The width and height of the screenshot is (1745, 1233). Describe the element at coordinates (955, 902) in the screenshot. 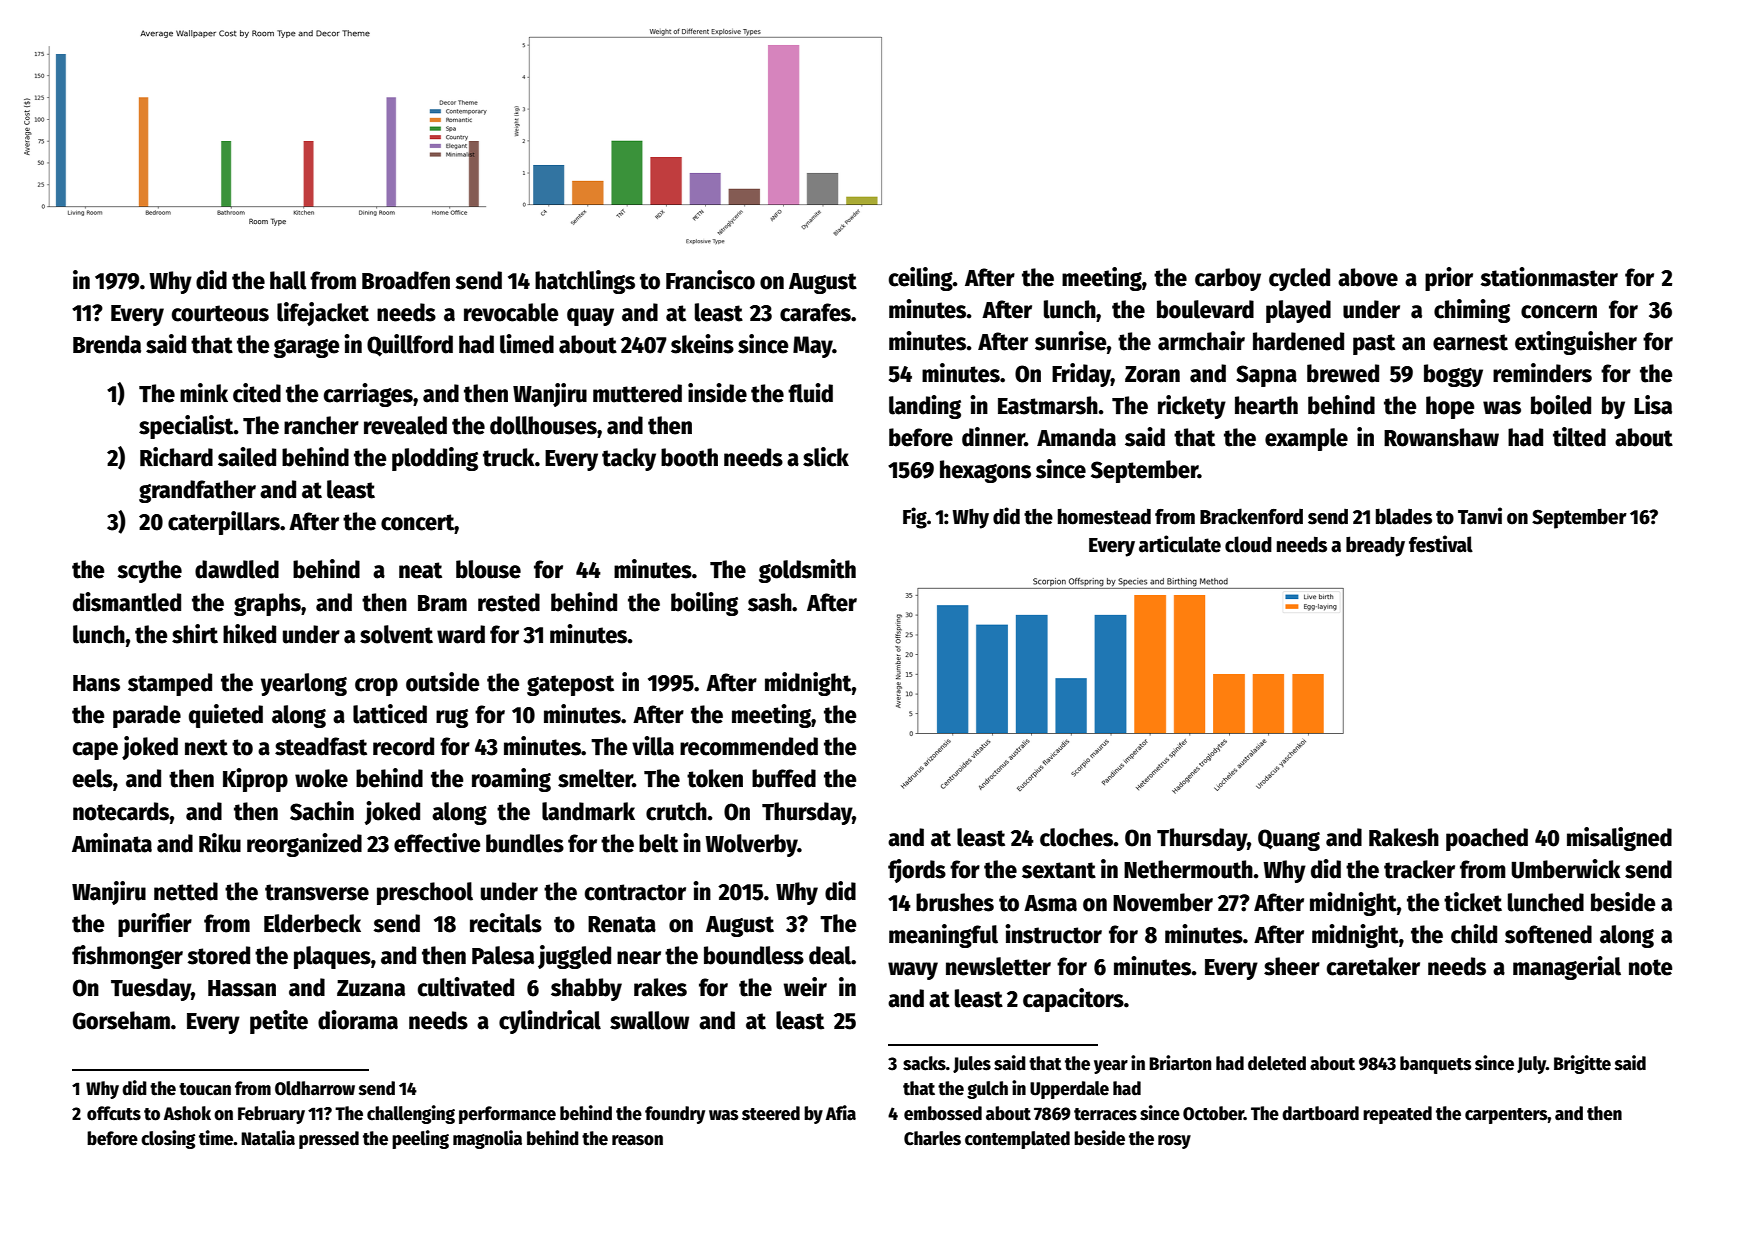

I see `brushes` at that location.
